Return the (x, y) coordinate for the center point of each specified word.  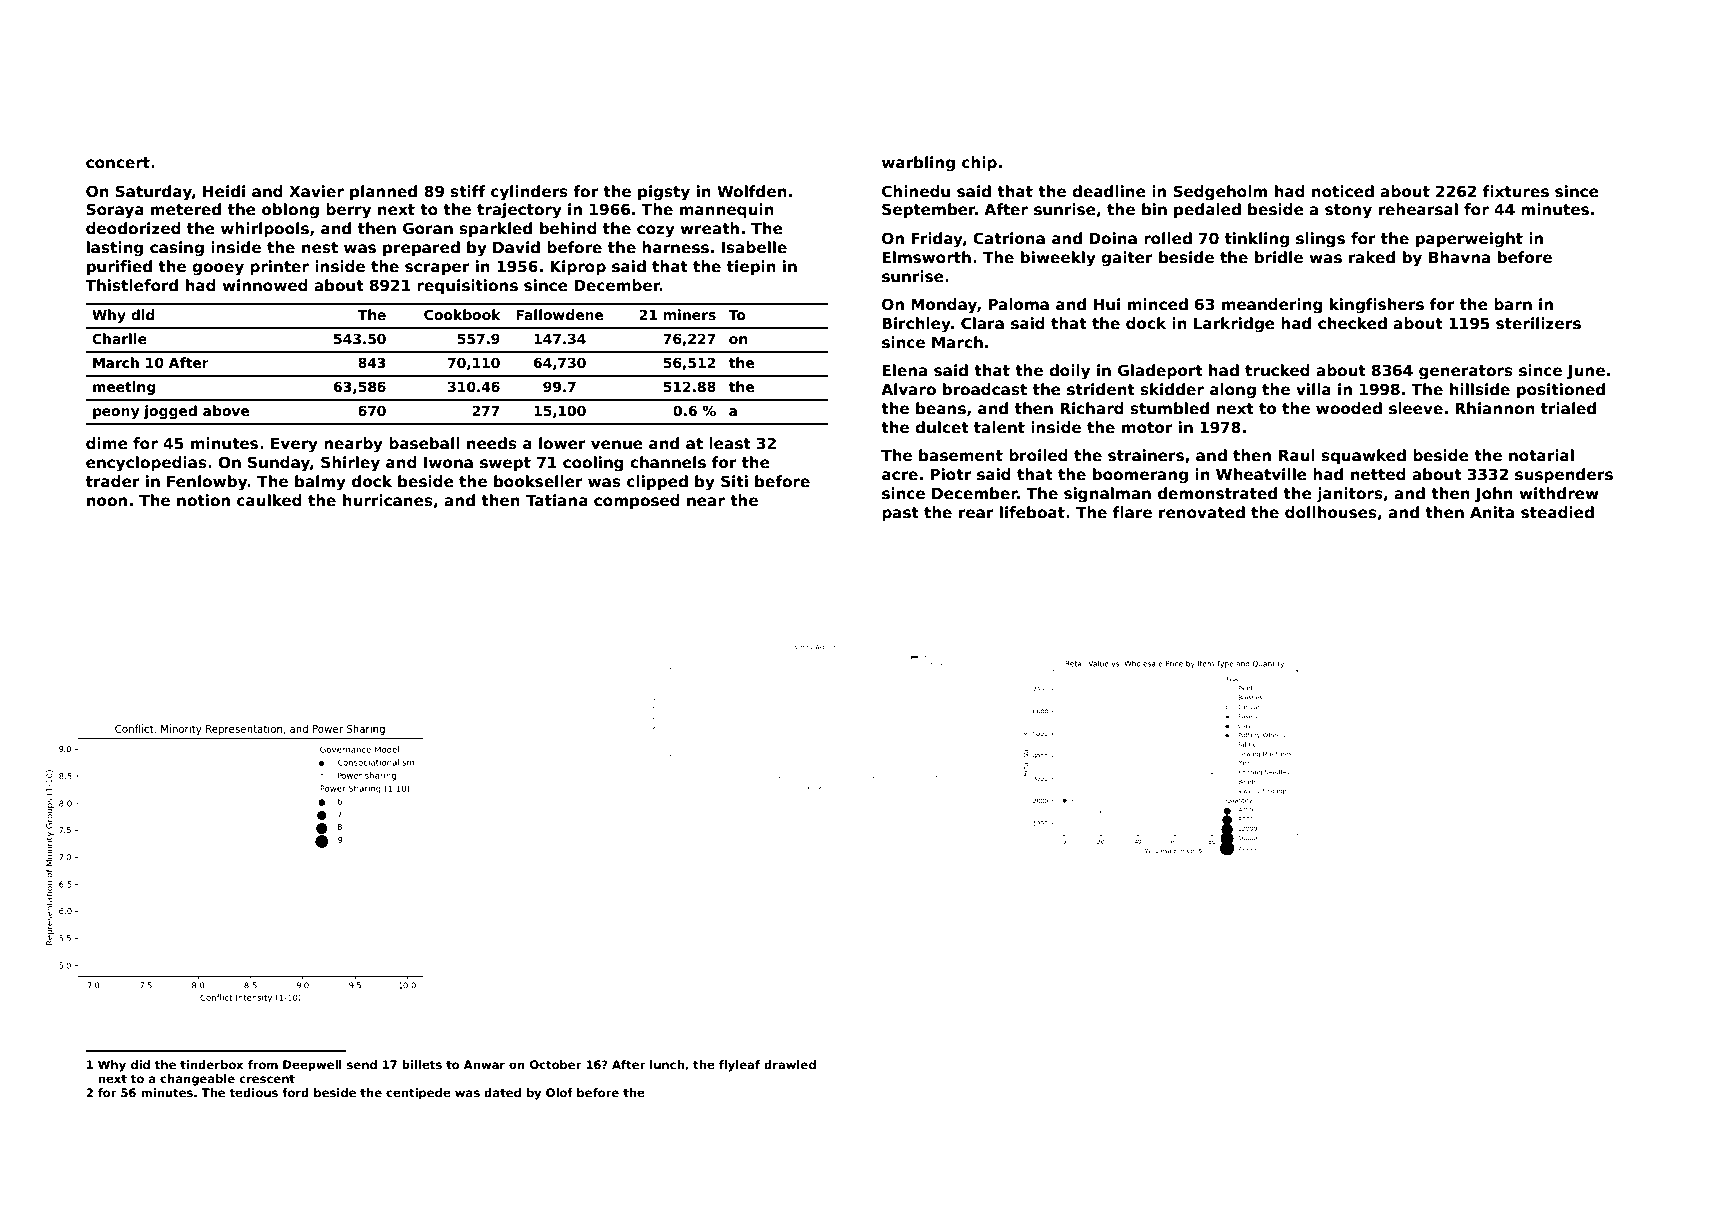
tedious (253, 1092)
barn (1513, 304)
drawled (790, 1064)
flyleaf (739, 1066)
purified (119, 267)
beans (941, 408)
